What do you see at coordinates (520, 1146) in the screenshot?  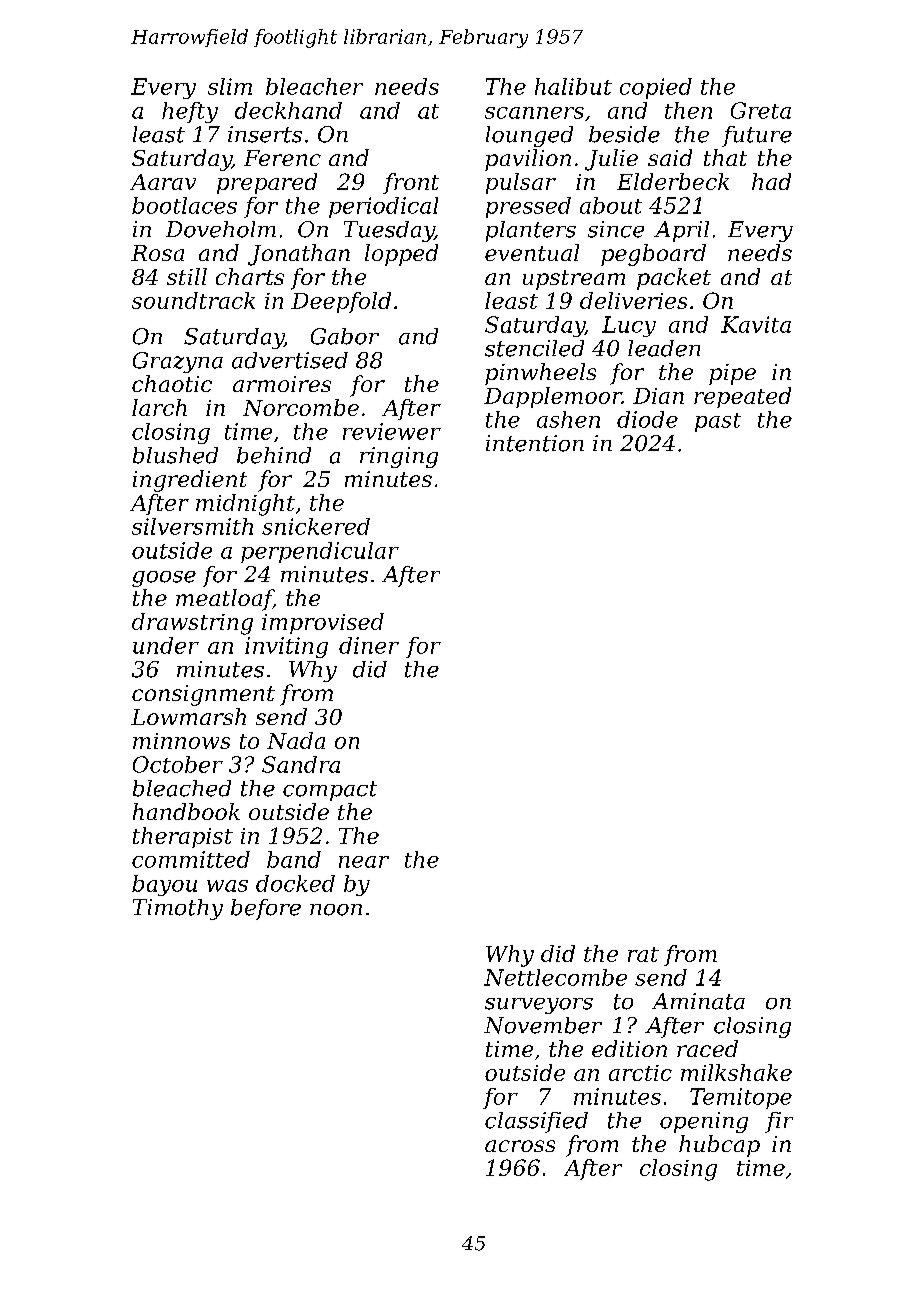 I see `across` at bounding box center [520, 1146].
